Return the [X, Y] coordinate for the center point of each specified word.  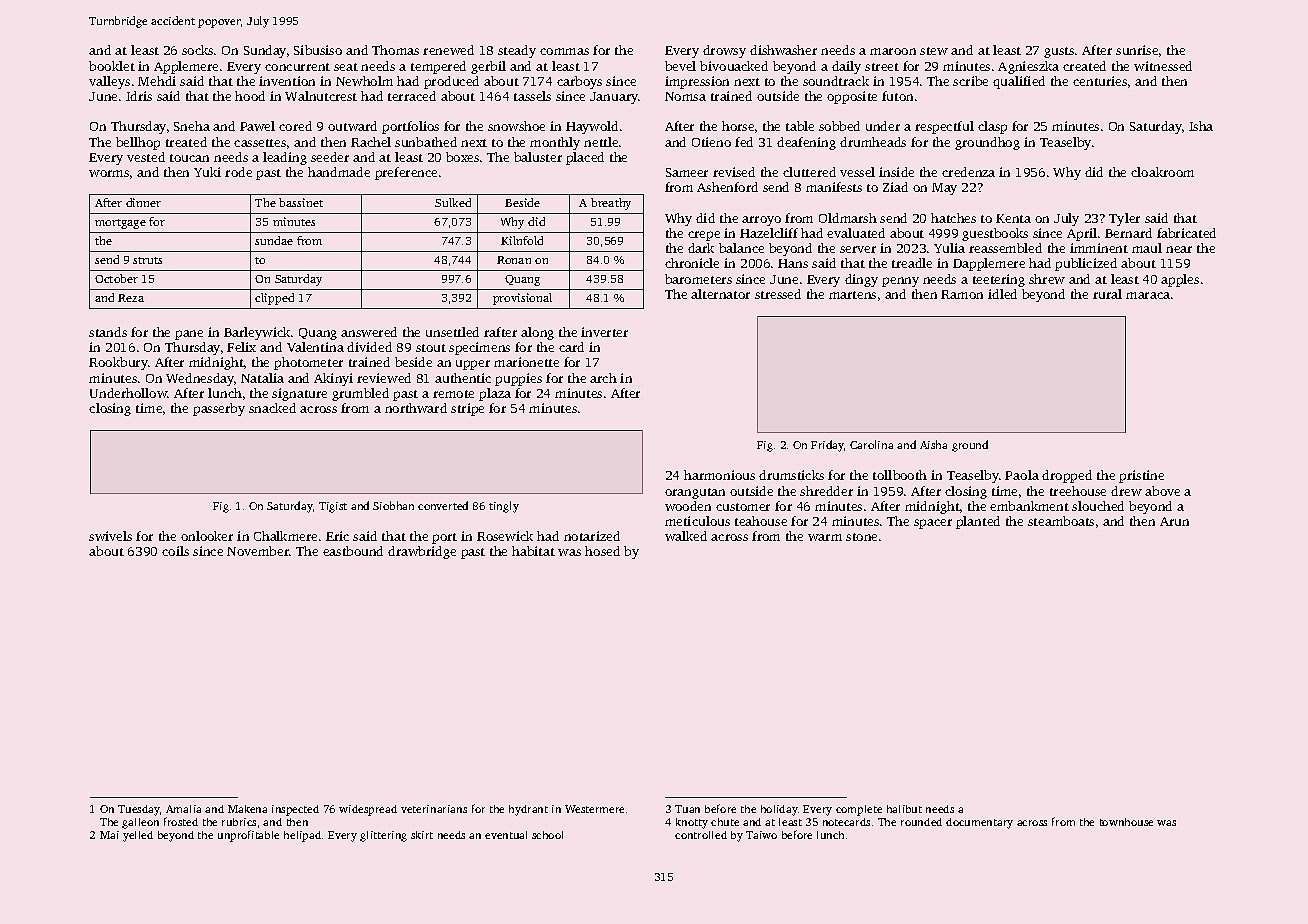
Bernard [1128, 233]
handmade [339, 172]
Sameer [687, 172]
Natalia [262, 378]
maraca [1148, 295]
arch [603, 378]
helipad [302, 836]
